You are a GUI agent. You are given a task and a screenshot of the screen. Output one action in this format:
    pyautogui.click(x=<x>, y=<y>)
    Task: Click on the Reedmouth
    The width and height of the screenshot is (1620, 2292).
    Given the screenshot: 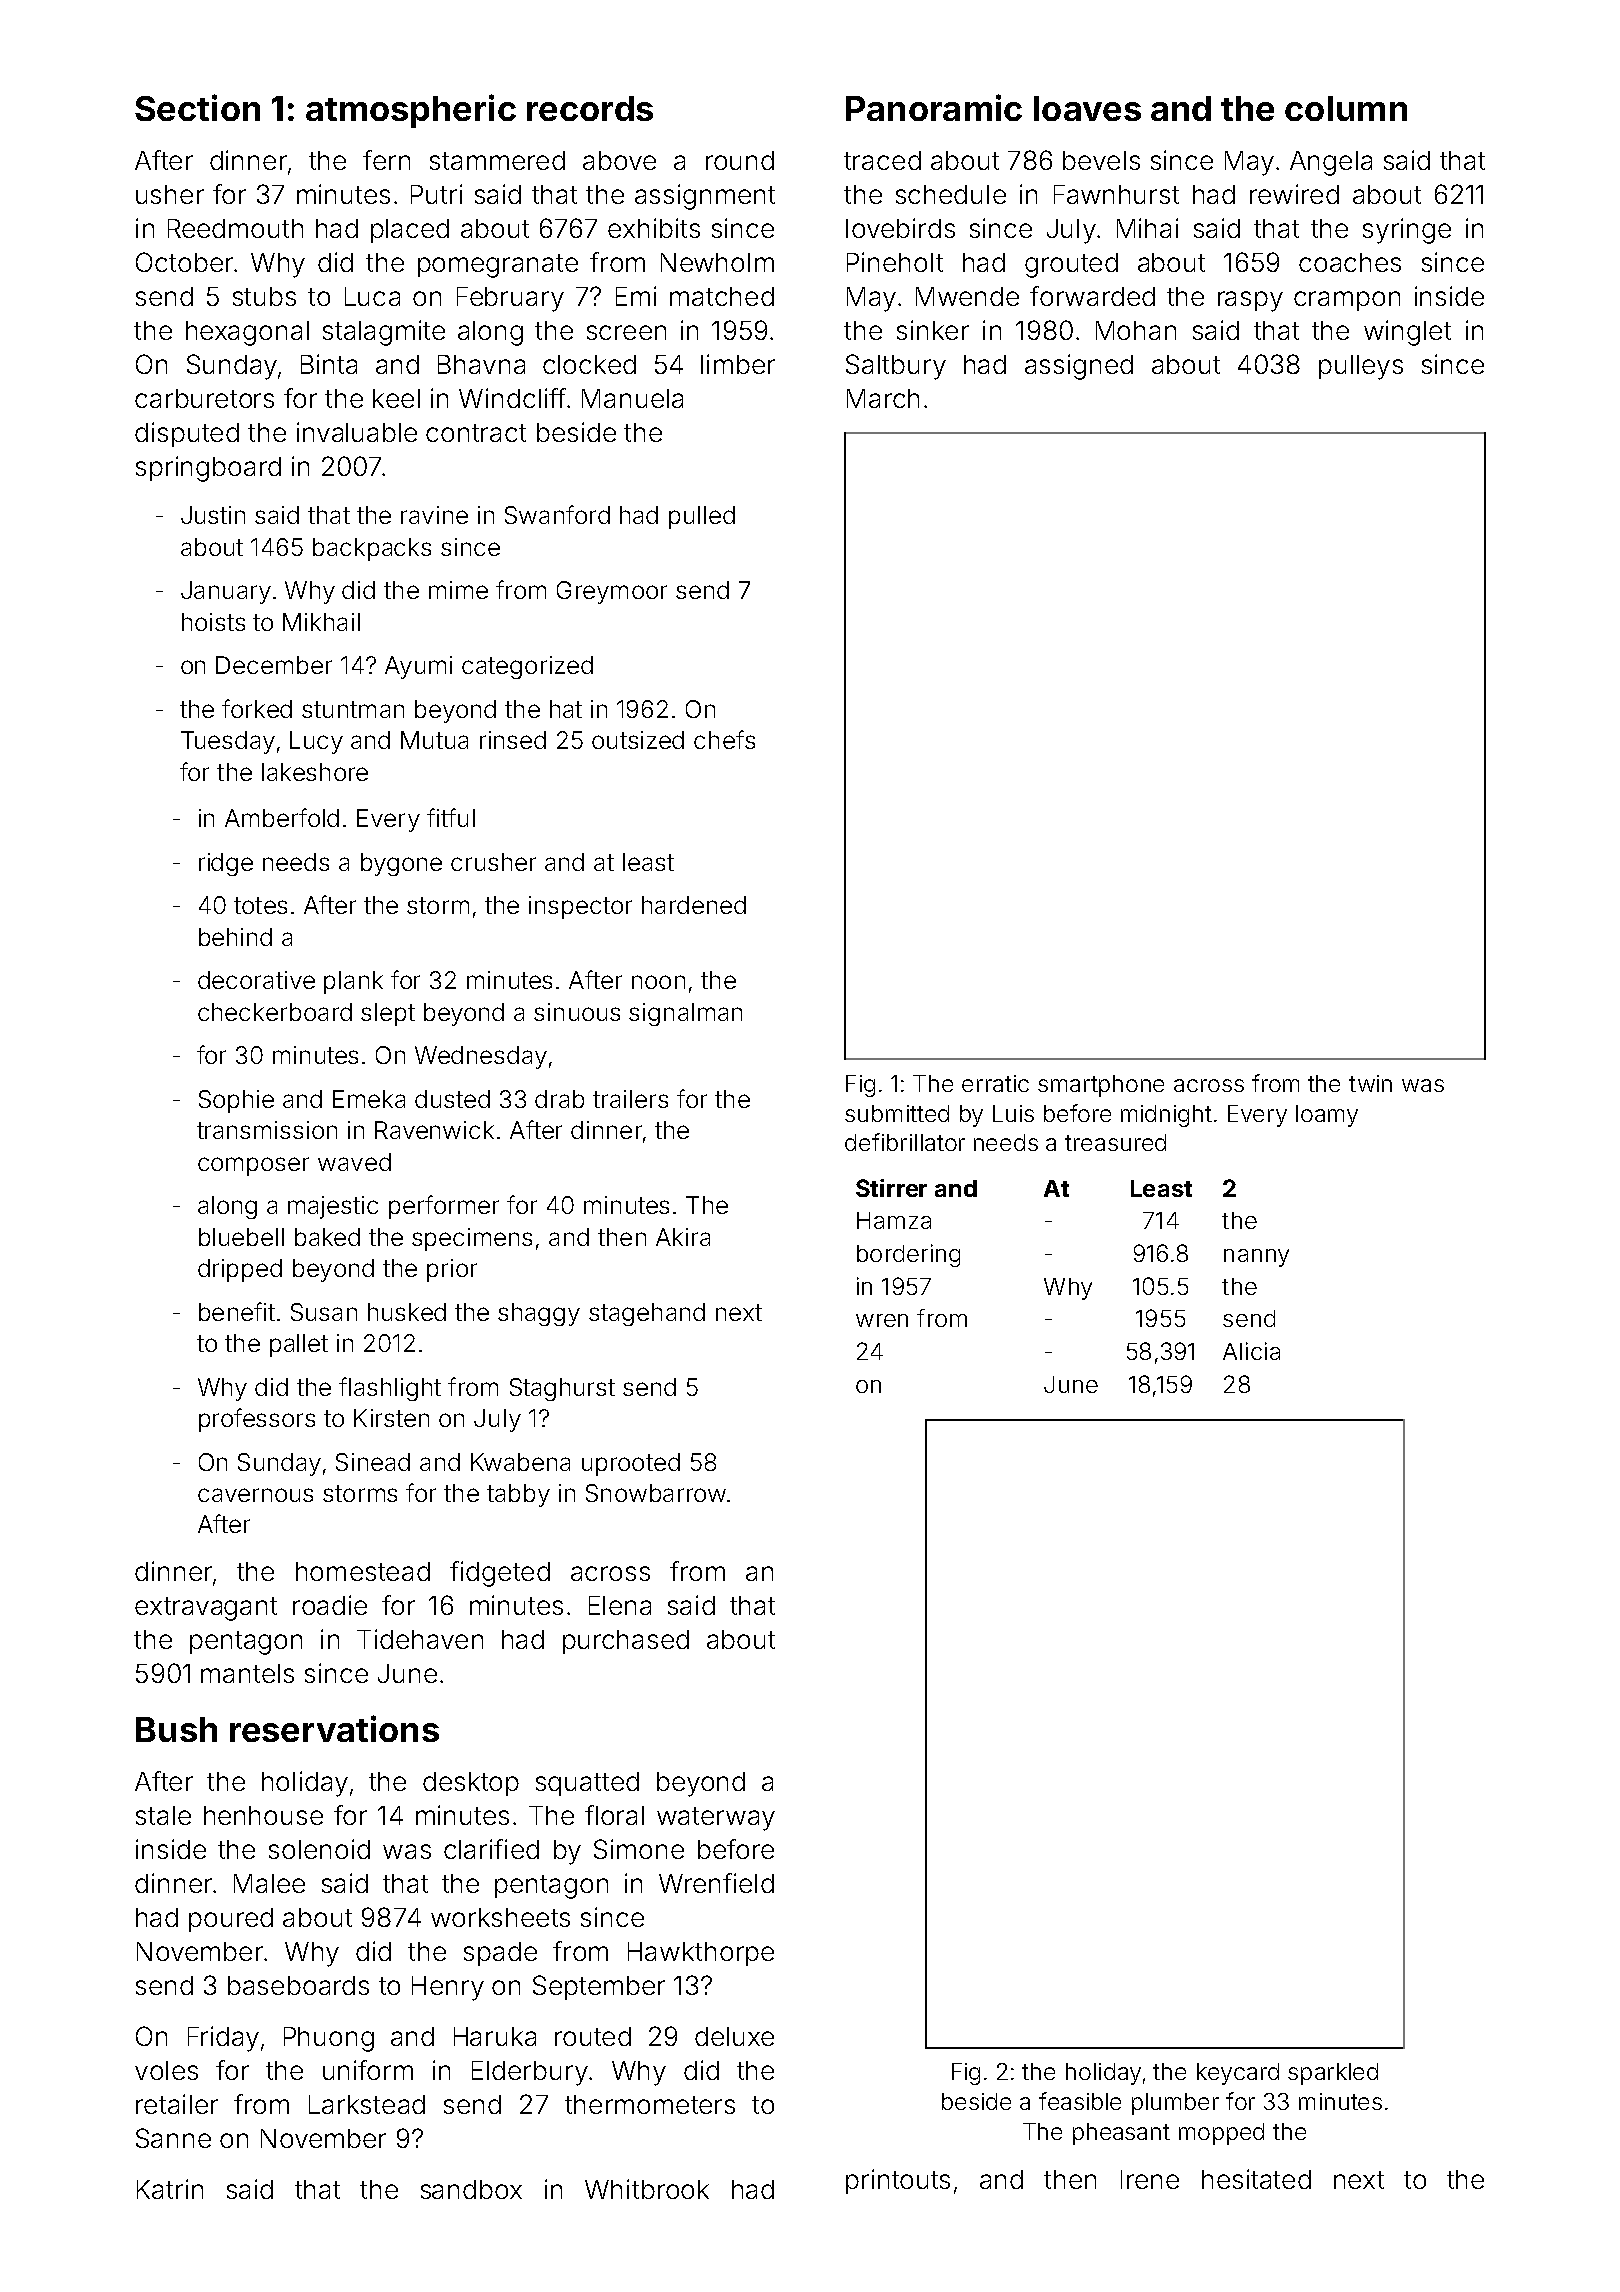 What is the action you would take?
    pyautogui.click(x=235, y=228)
